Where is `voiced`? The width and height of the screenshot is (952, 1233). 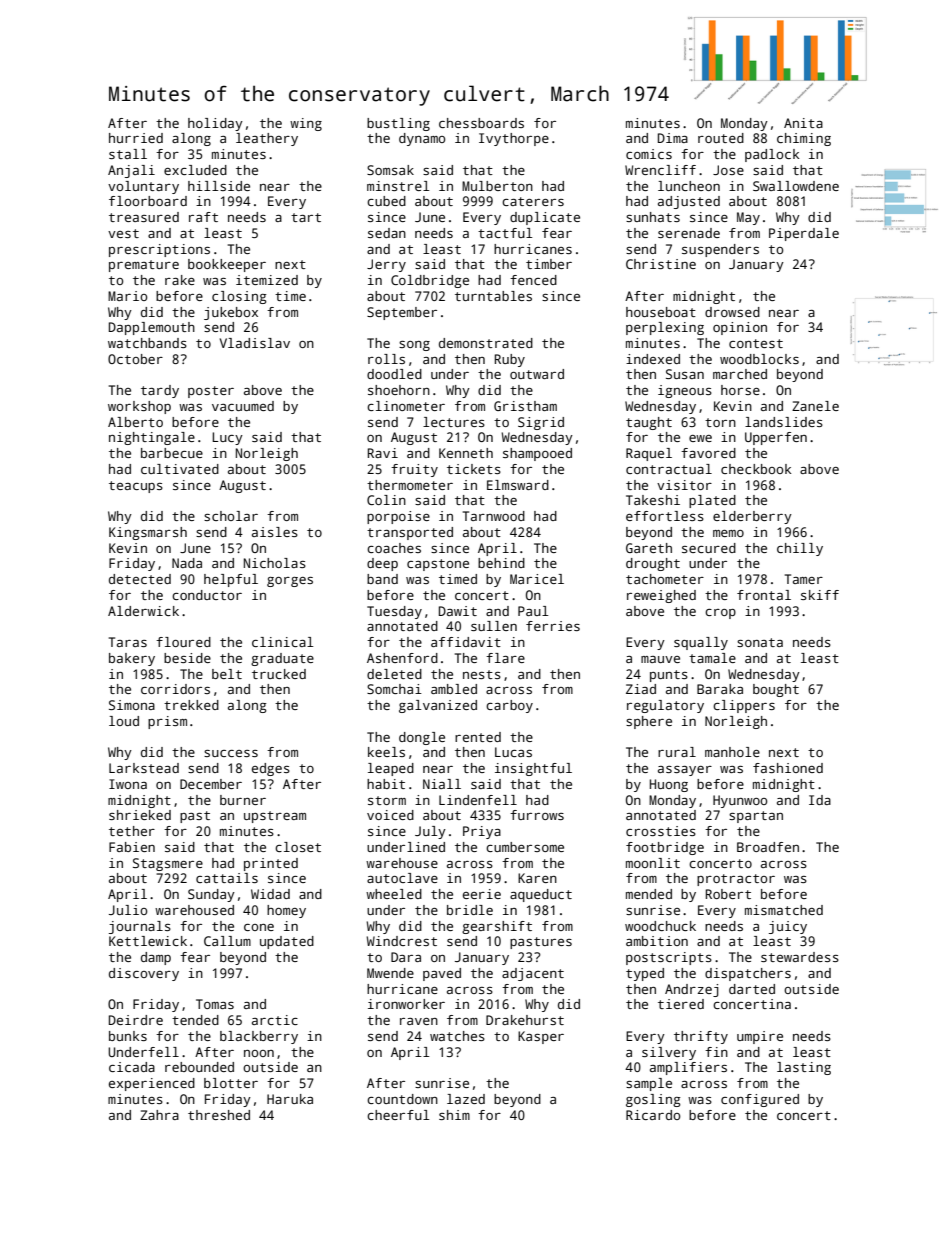 voiced is located at coordinates (390, 815).
